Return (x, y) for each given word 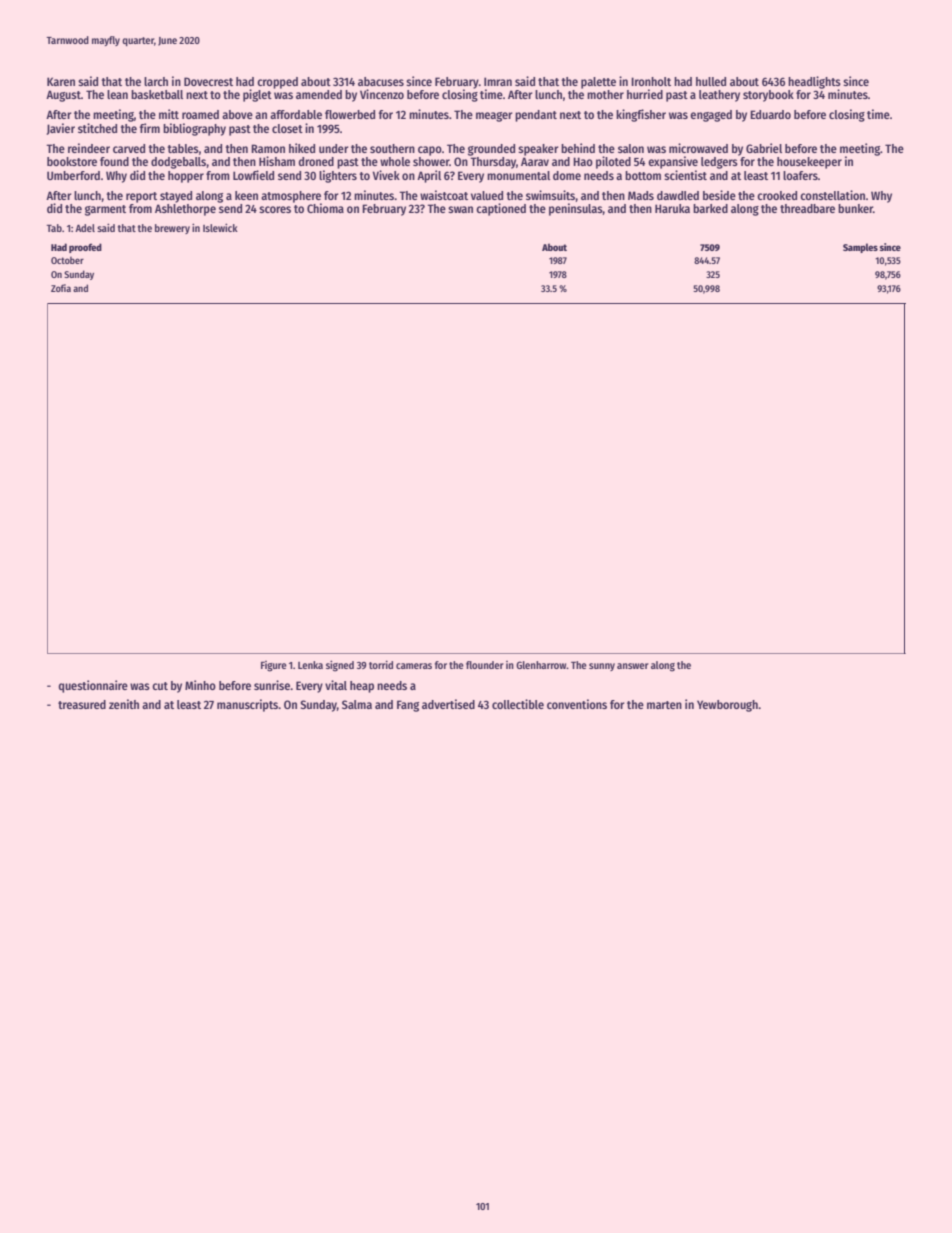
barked (710, 208)
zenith (124, 704)
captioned (501, 209)
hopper (186, 177)
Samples (860, 248)
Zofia (61, 288)
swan (460, 209)
